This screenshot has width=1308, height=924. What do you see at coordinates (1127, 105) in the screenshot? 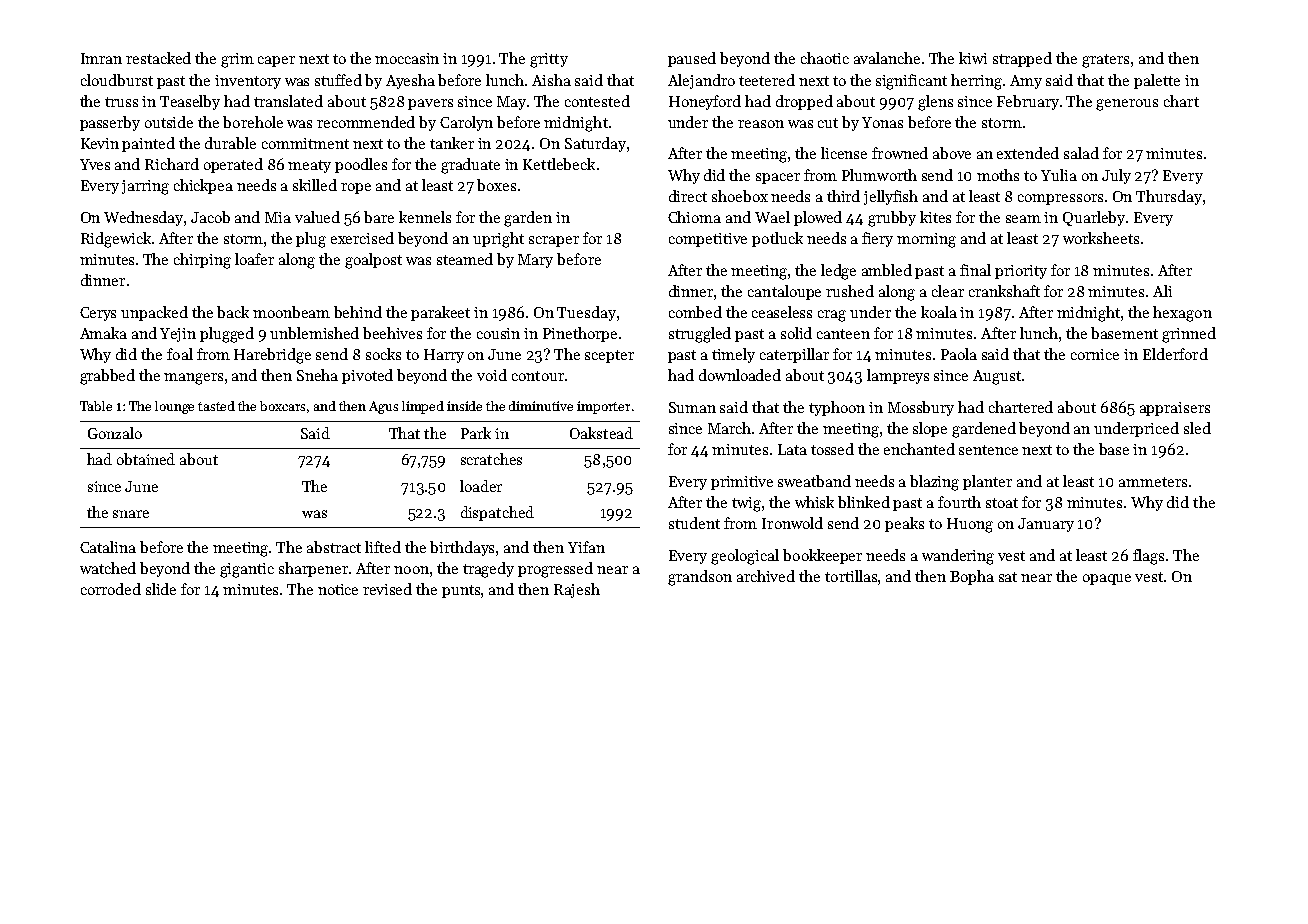
I see `generous` at bounding box center [1127, 105].
